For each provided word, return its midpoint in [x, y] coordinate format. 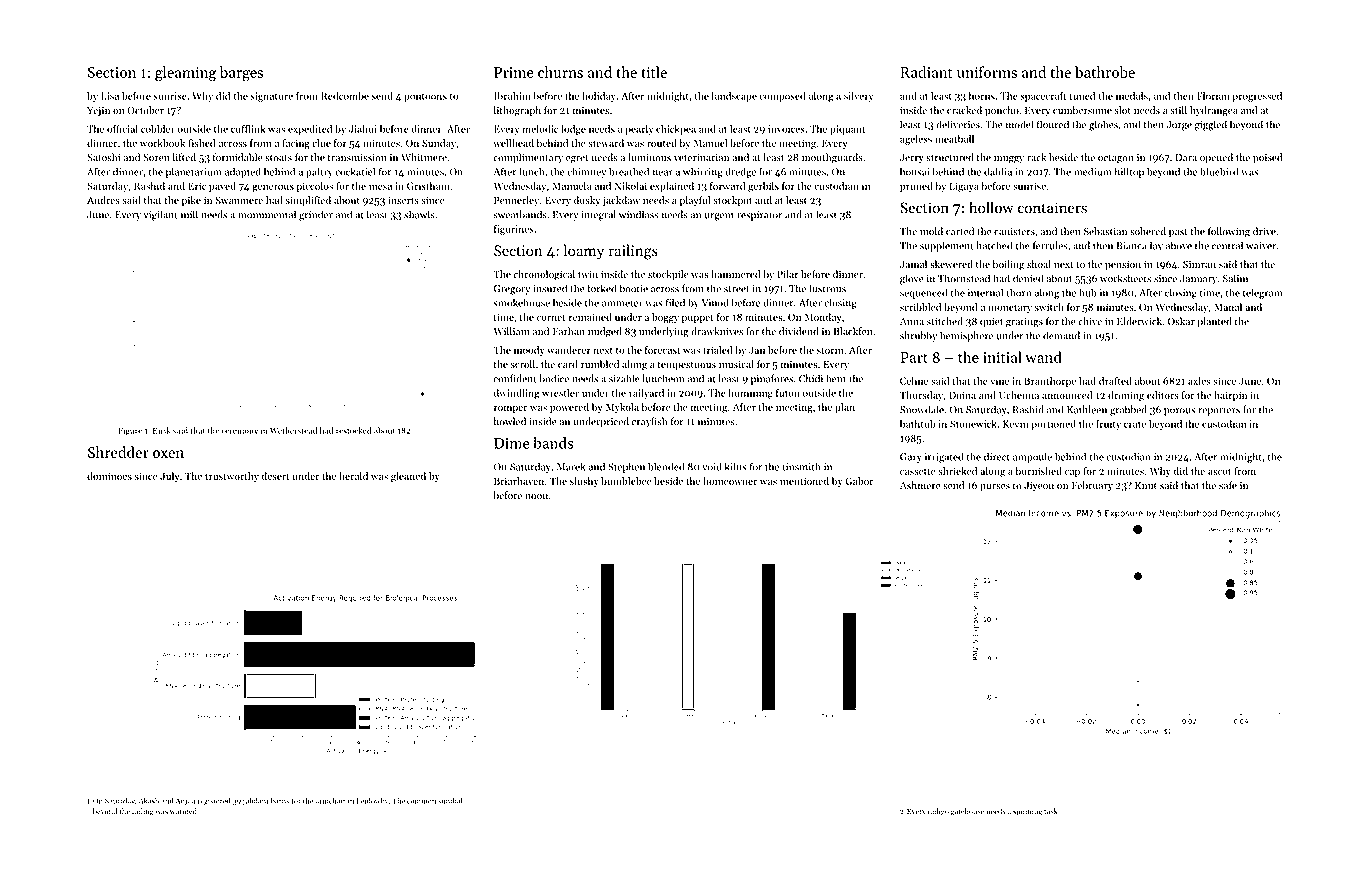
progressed [1257, 96]
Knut [1146, 486]
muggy [1009, 160]
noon [536, 497]
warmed [183, 811]
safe [1228, 485]
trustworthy [232, 477]
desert [275, 476]
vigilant [160, 215]
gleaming [186, 74]
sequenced [924, 293]
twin [588, 274]
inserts [403, 200]
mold [931, 231]
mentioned [804, 481]
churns [560, 72]
